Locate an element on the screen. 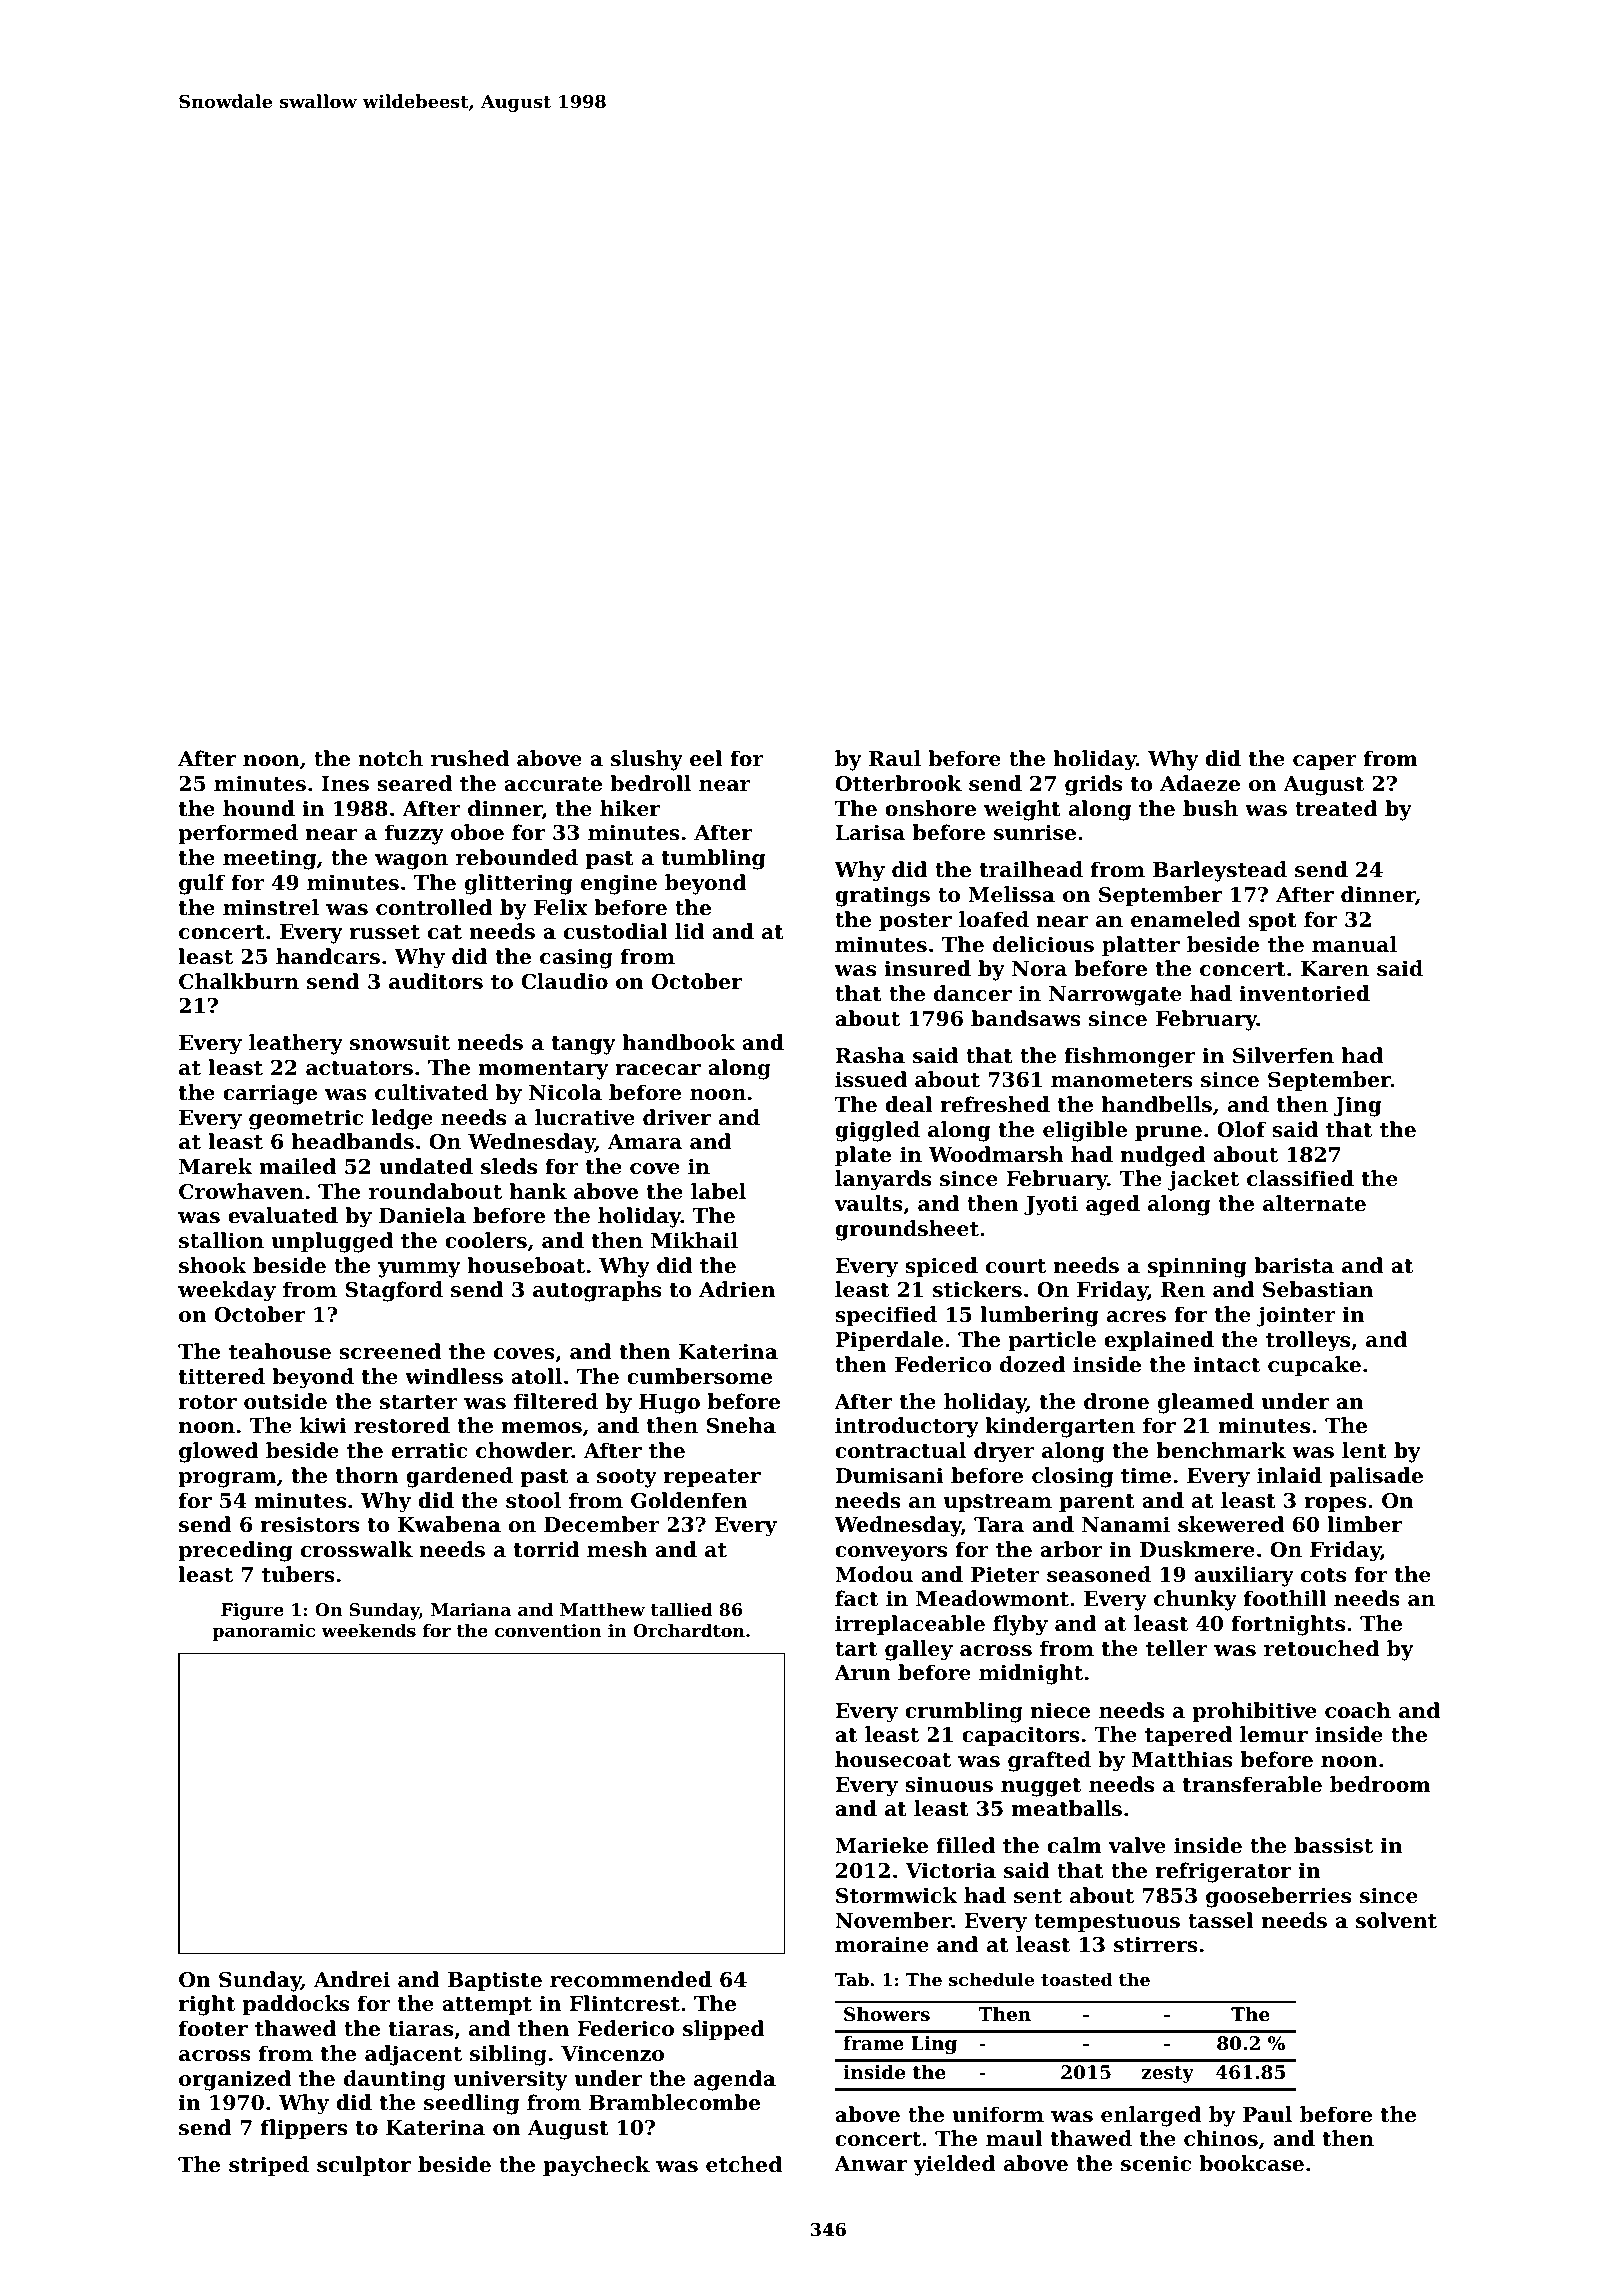 Image resolution: width=1620 pixels, height=2292 pixels. restored is located at coordinates (402, 1425).
